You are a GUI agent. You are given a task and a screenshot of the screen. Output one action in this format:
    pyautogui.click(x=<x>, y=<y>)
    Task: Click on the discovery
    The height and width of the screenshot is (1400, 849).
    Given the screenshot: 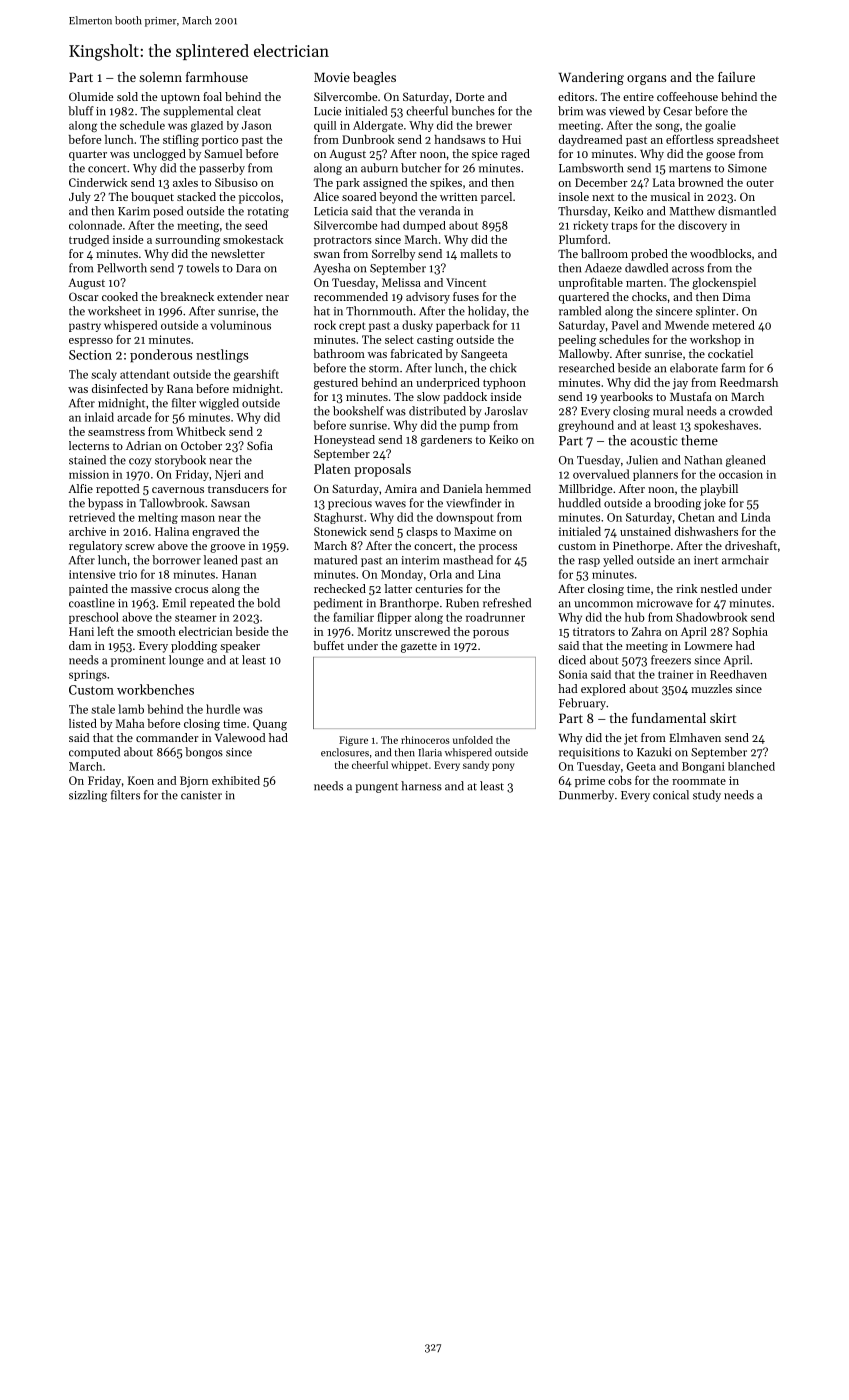 What is the action you would take?
    pyautogui.click(x=702, y=226)
